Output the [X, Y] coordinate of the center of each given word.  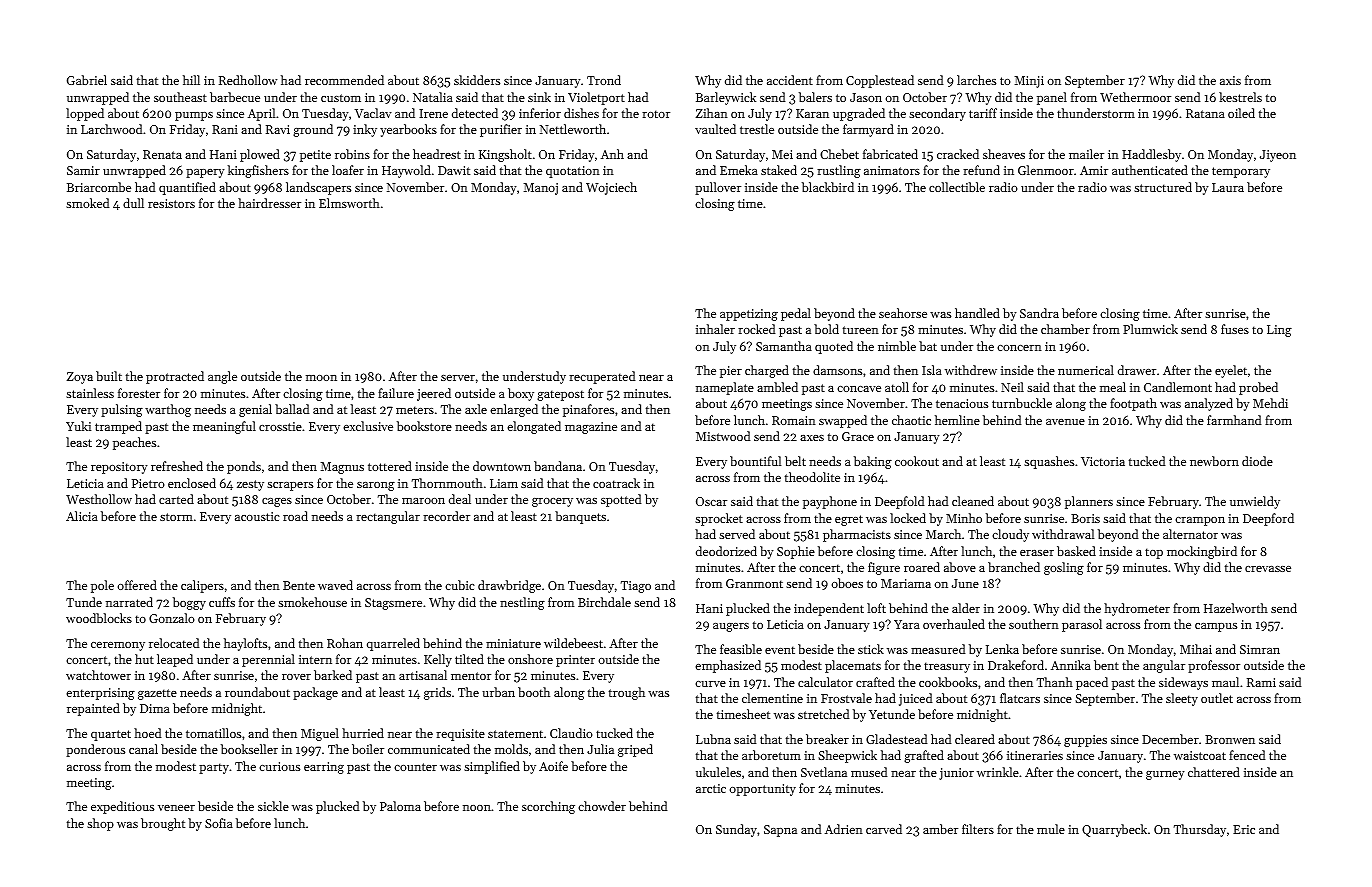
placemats [853, 666]
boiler [368, 749]
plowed [260, 155]
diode [1257, 461]
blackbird [828, 187]
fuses [1235, 329]
